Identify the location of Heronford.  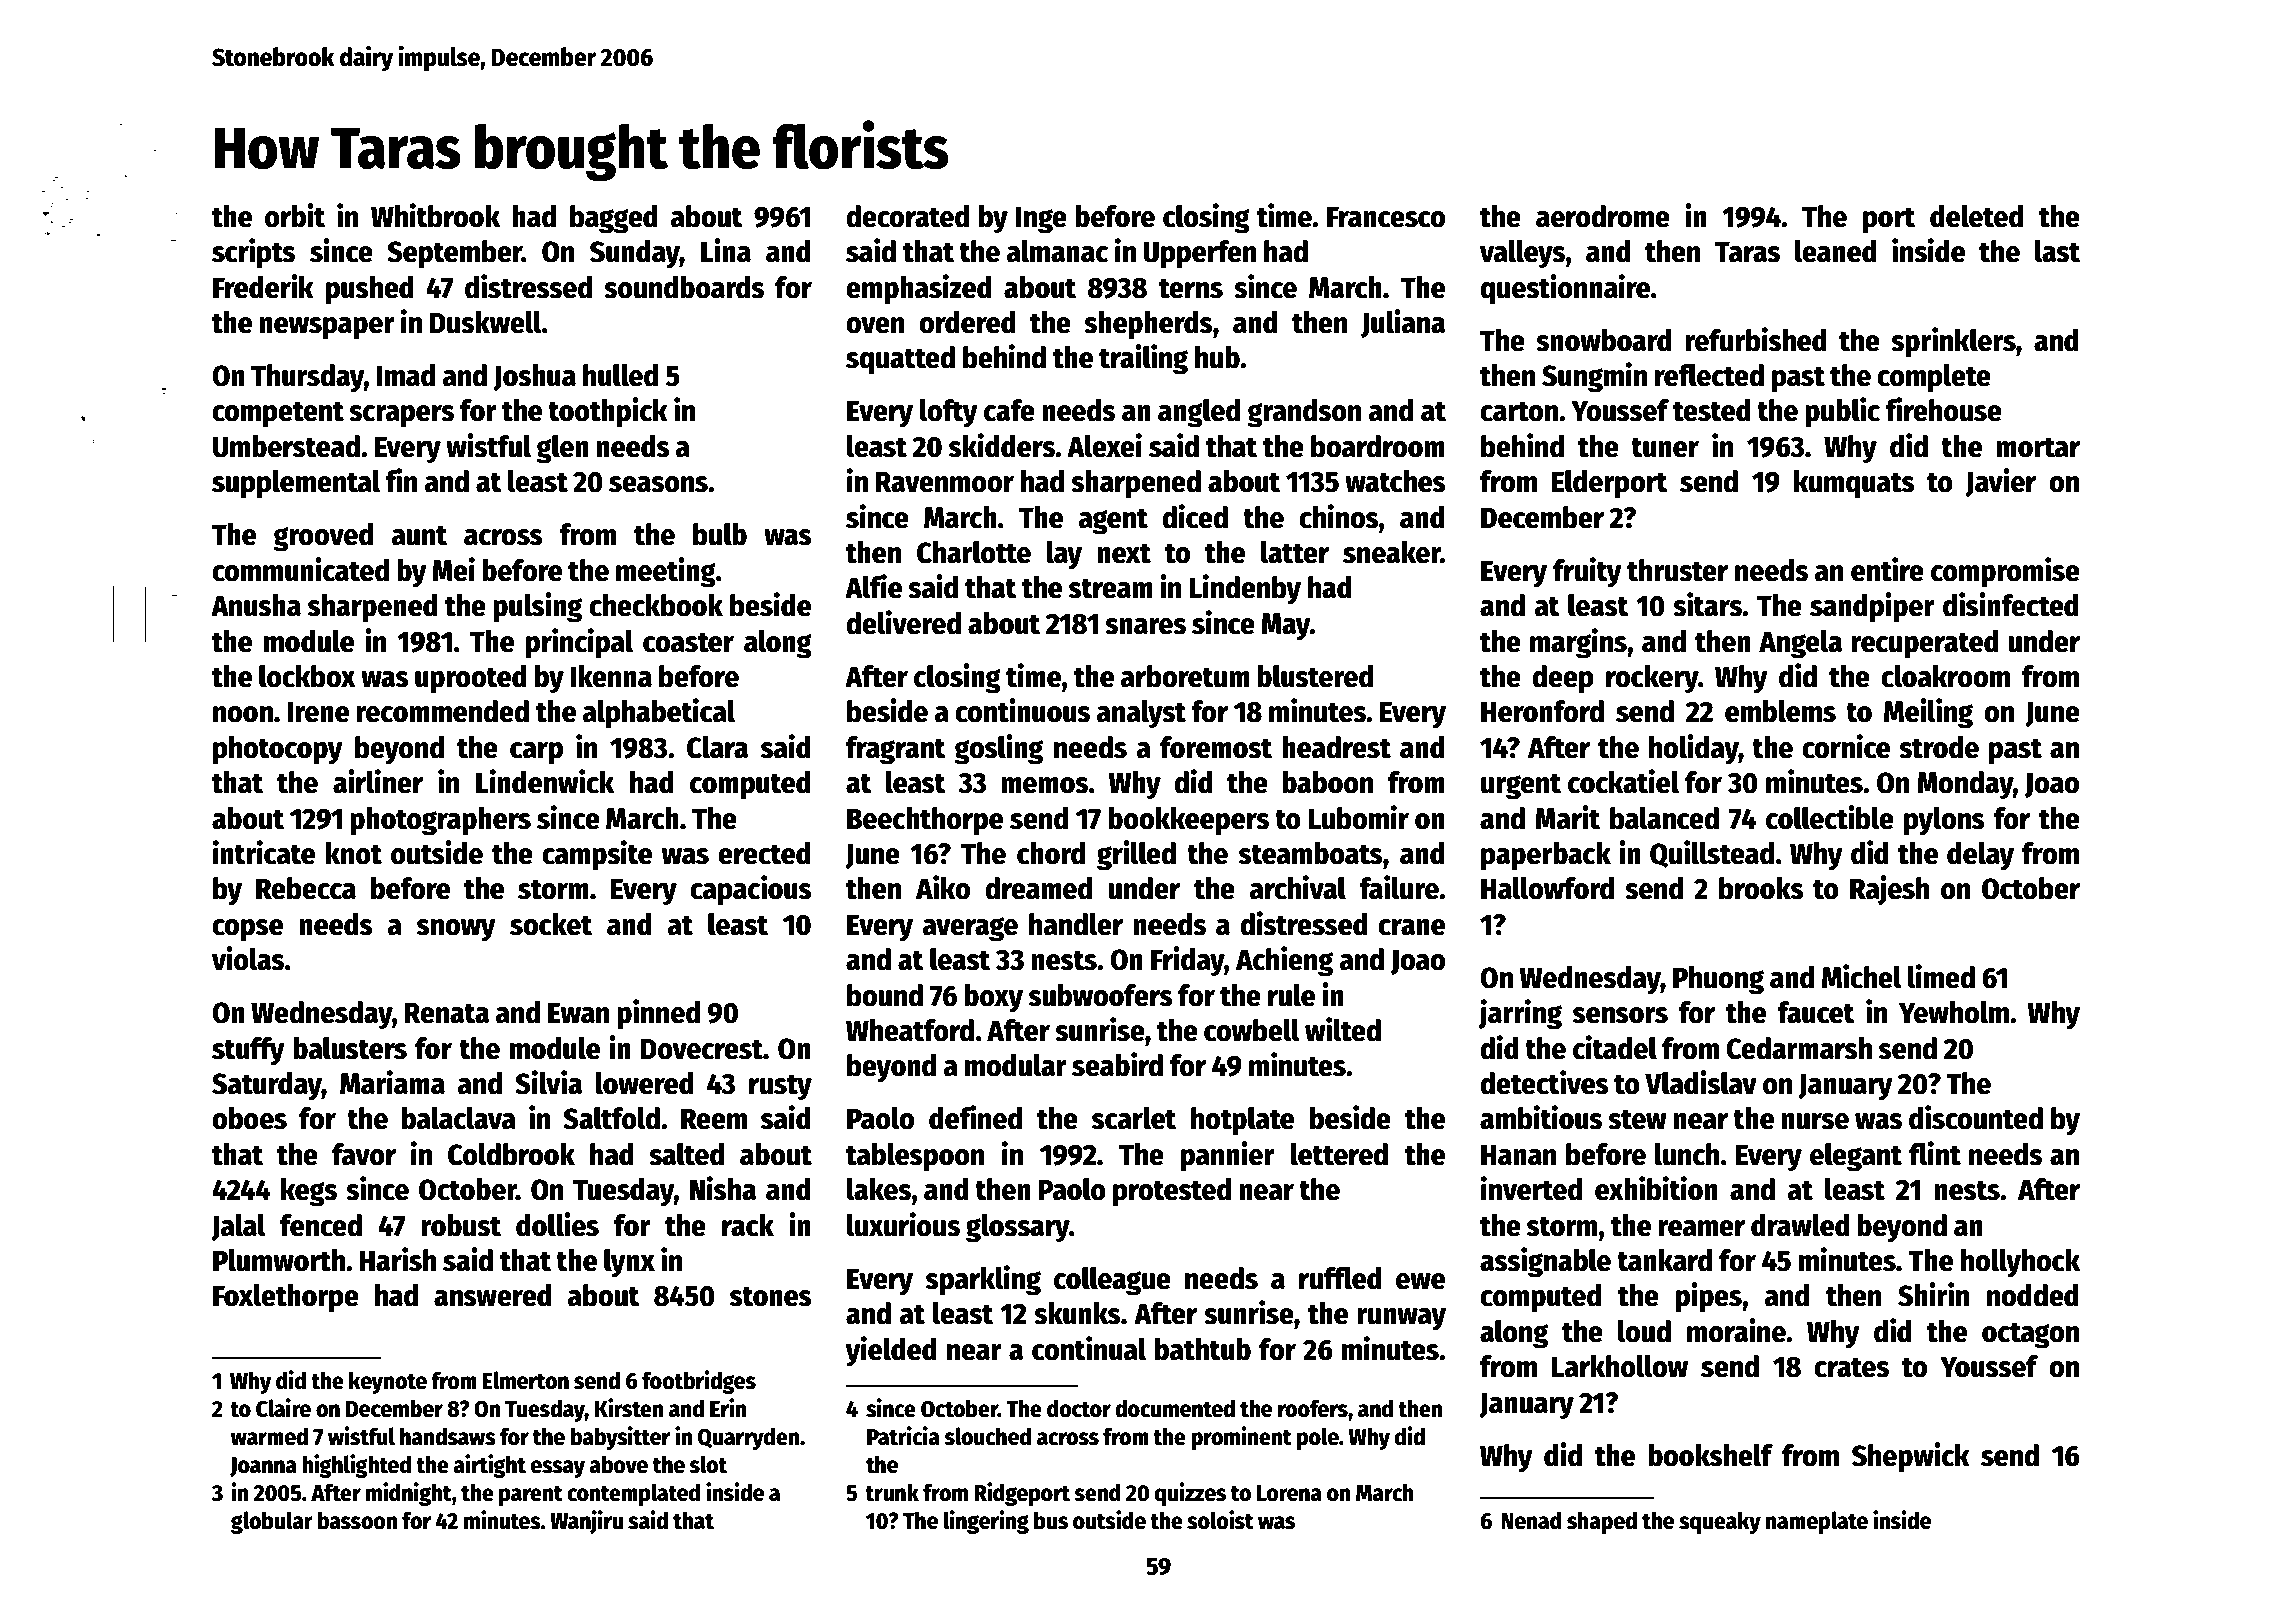
(1542, 711).
